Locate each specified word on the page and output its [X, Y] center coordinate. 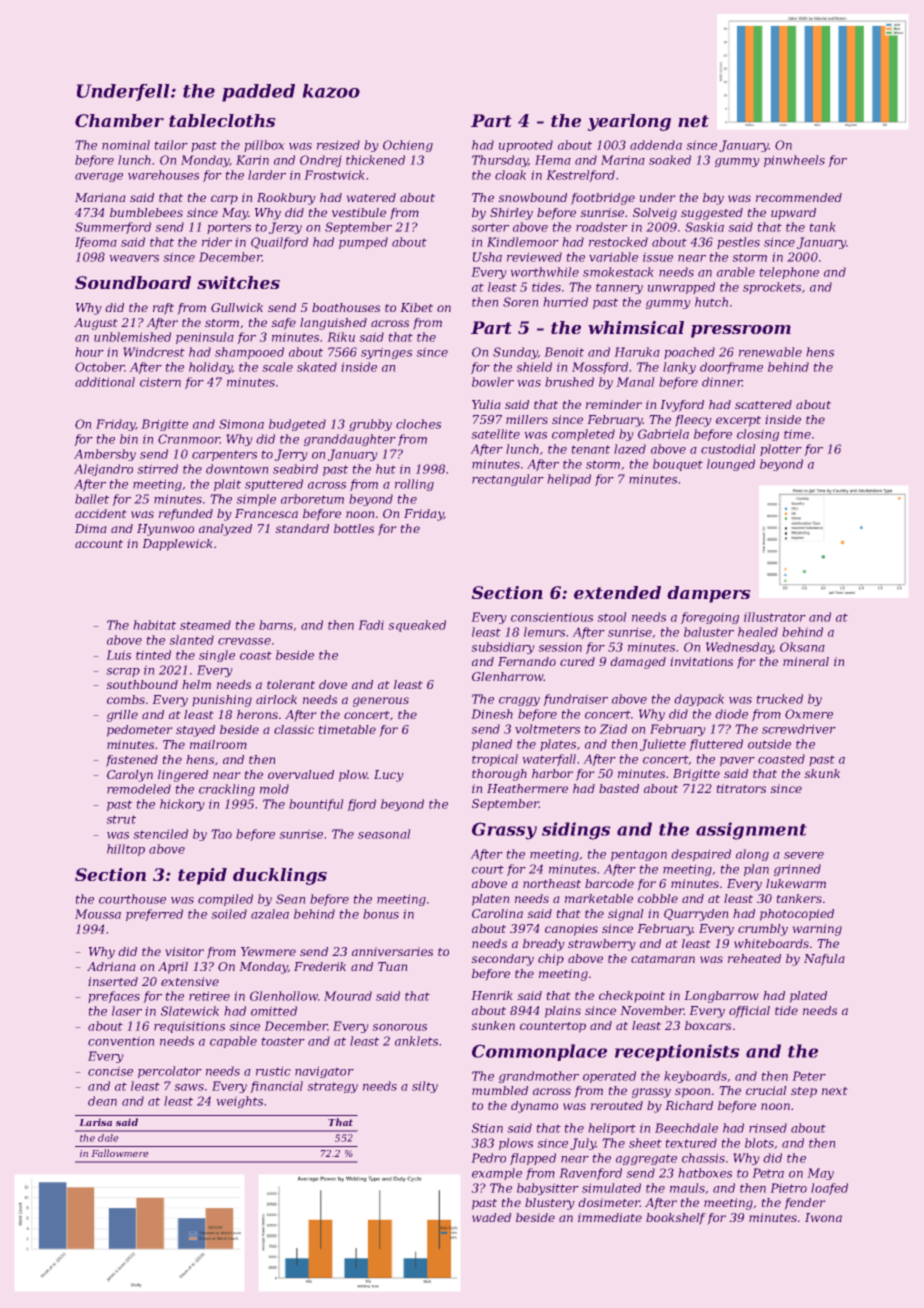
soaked [670, 160]
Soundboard [133, 282]
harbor [552, 773]
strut [121, 819]
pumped [363, 243]
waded [491, 1217]
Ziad [613, 729]
